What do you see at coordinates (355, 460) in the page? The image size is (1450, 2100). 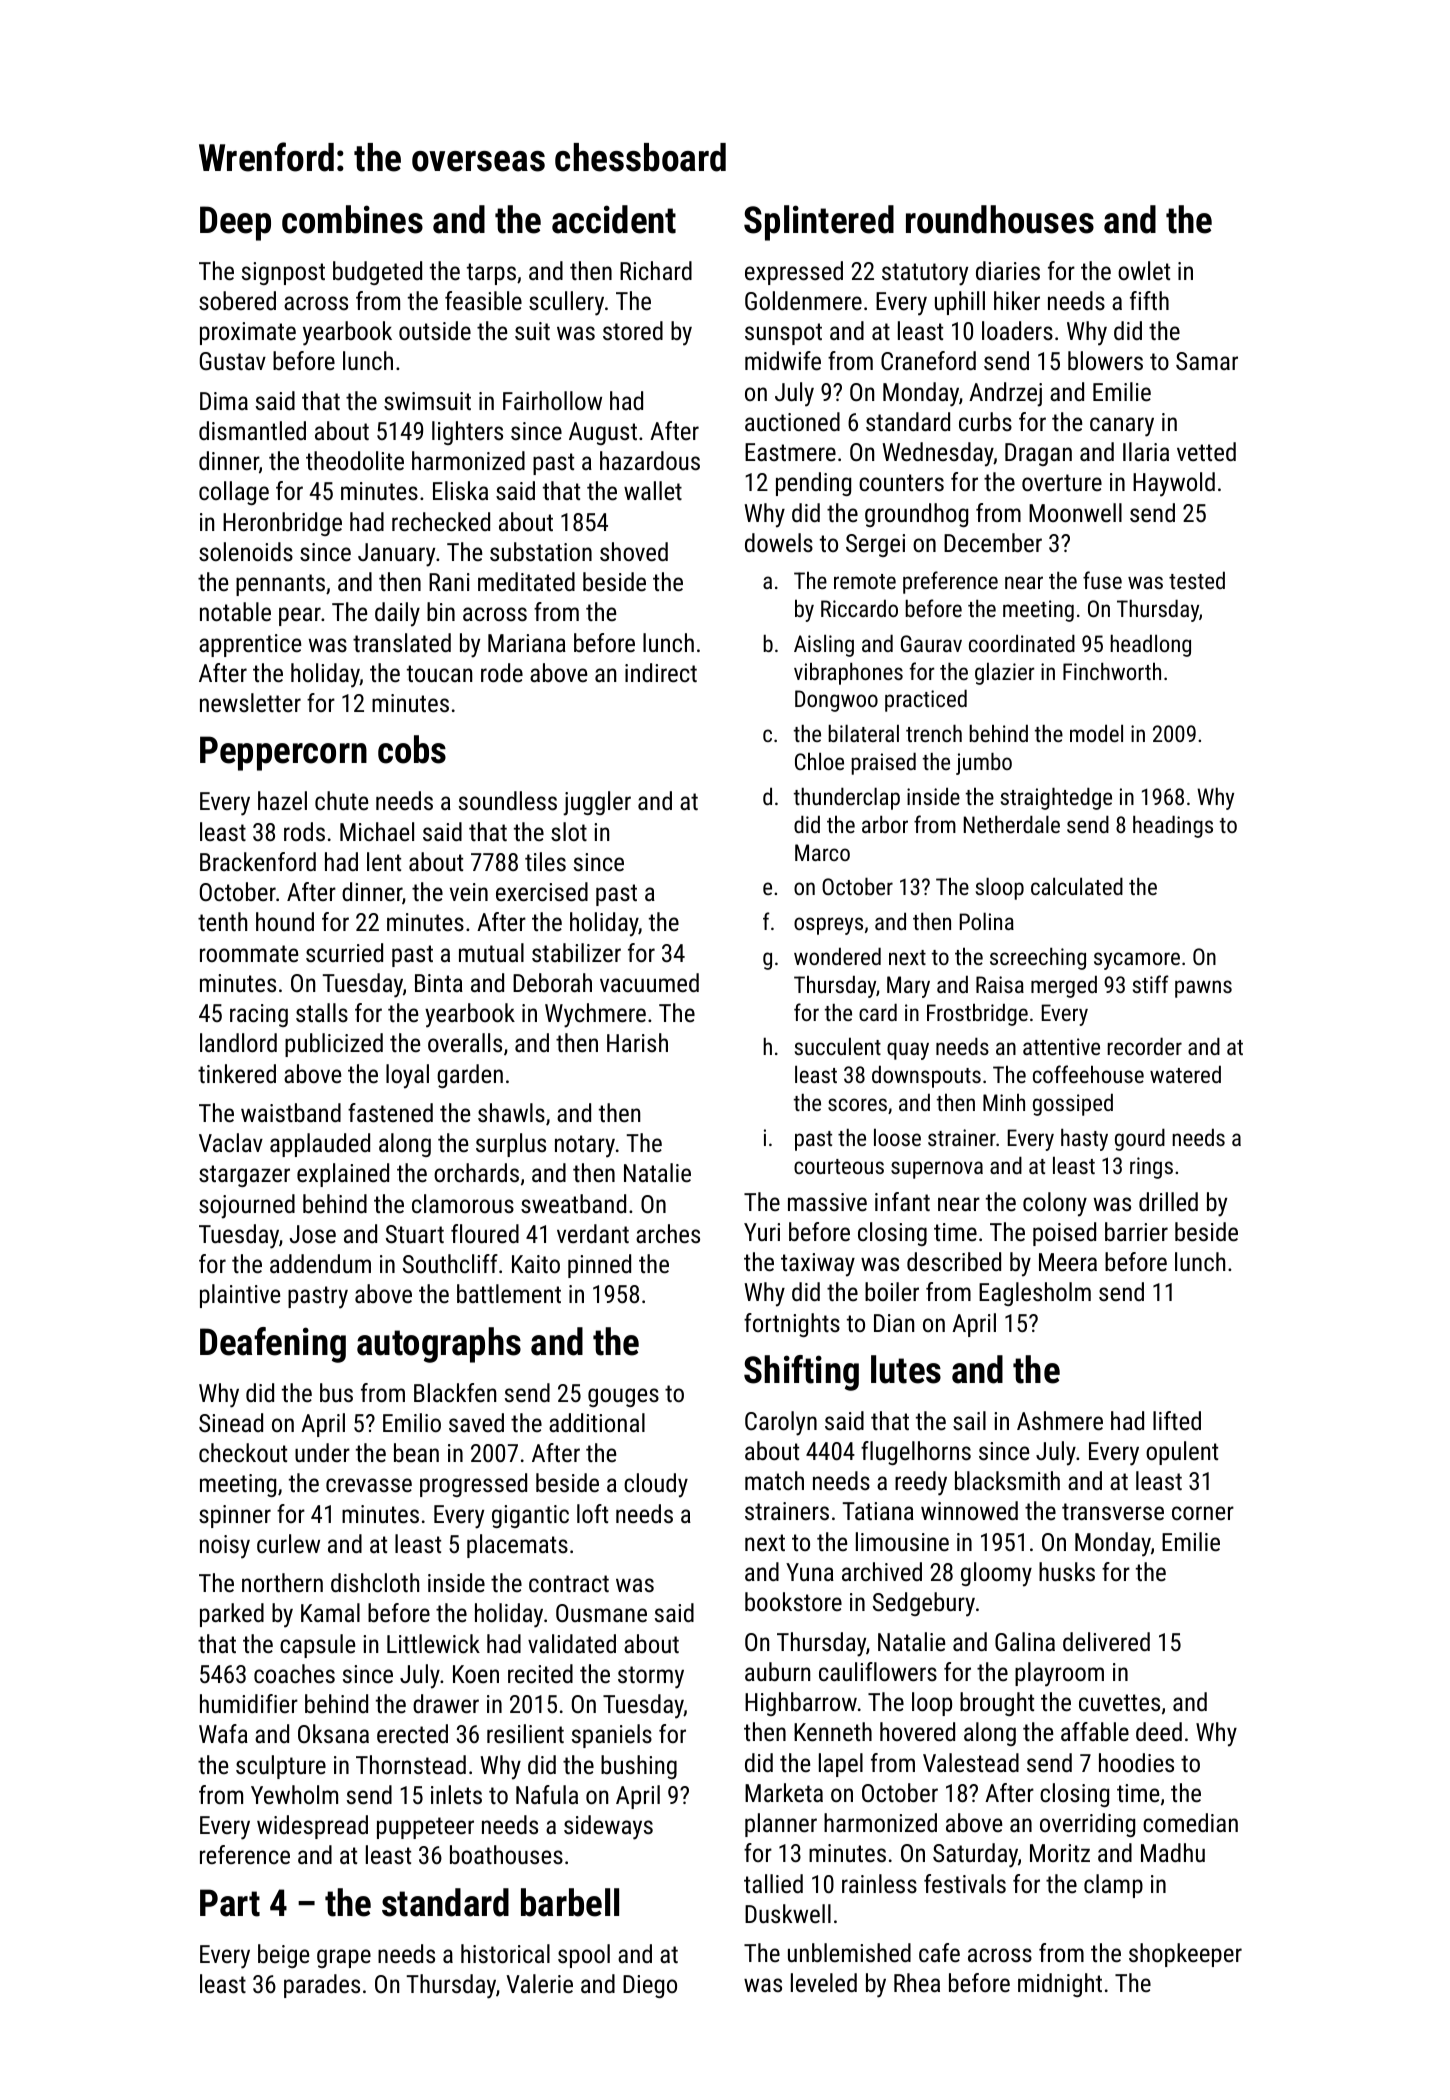 I see `theodolite` at bounding box center [355, 460].
